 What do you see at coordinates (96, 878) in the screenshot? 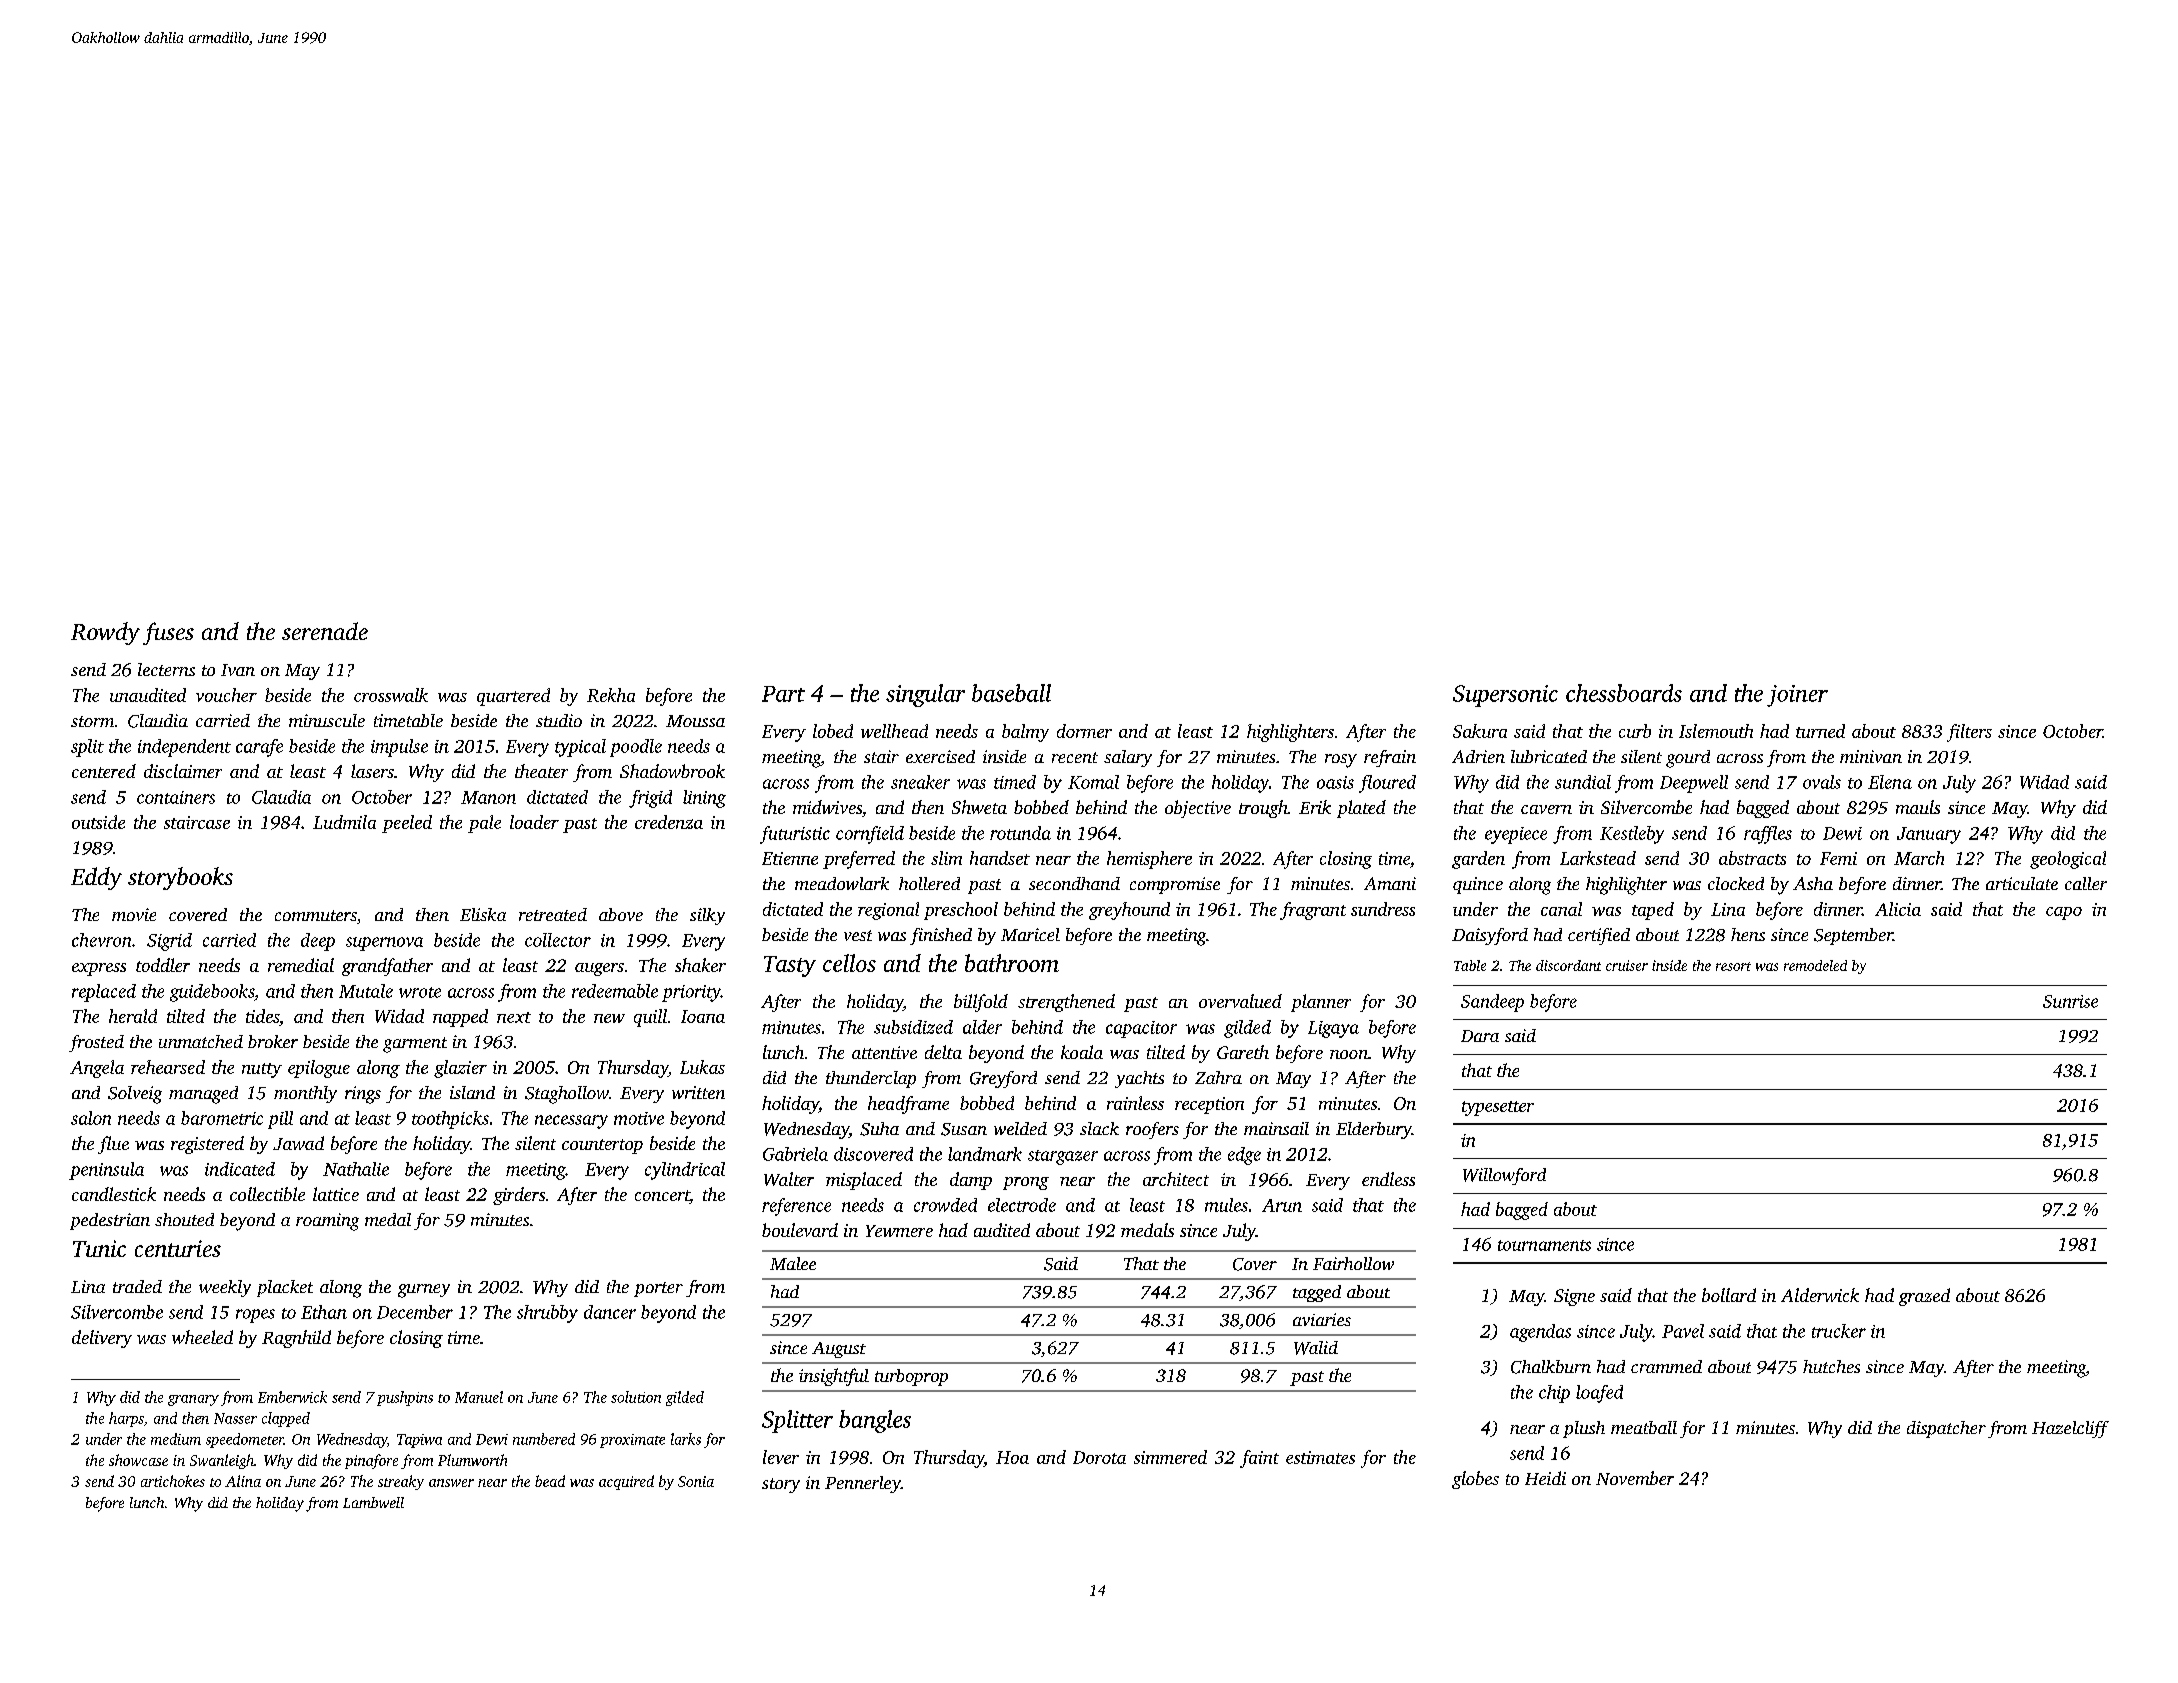
I see `Eddy` at bounding box center [96, 878].
